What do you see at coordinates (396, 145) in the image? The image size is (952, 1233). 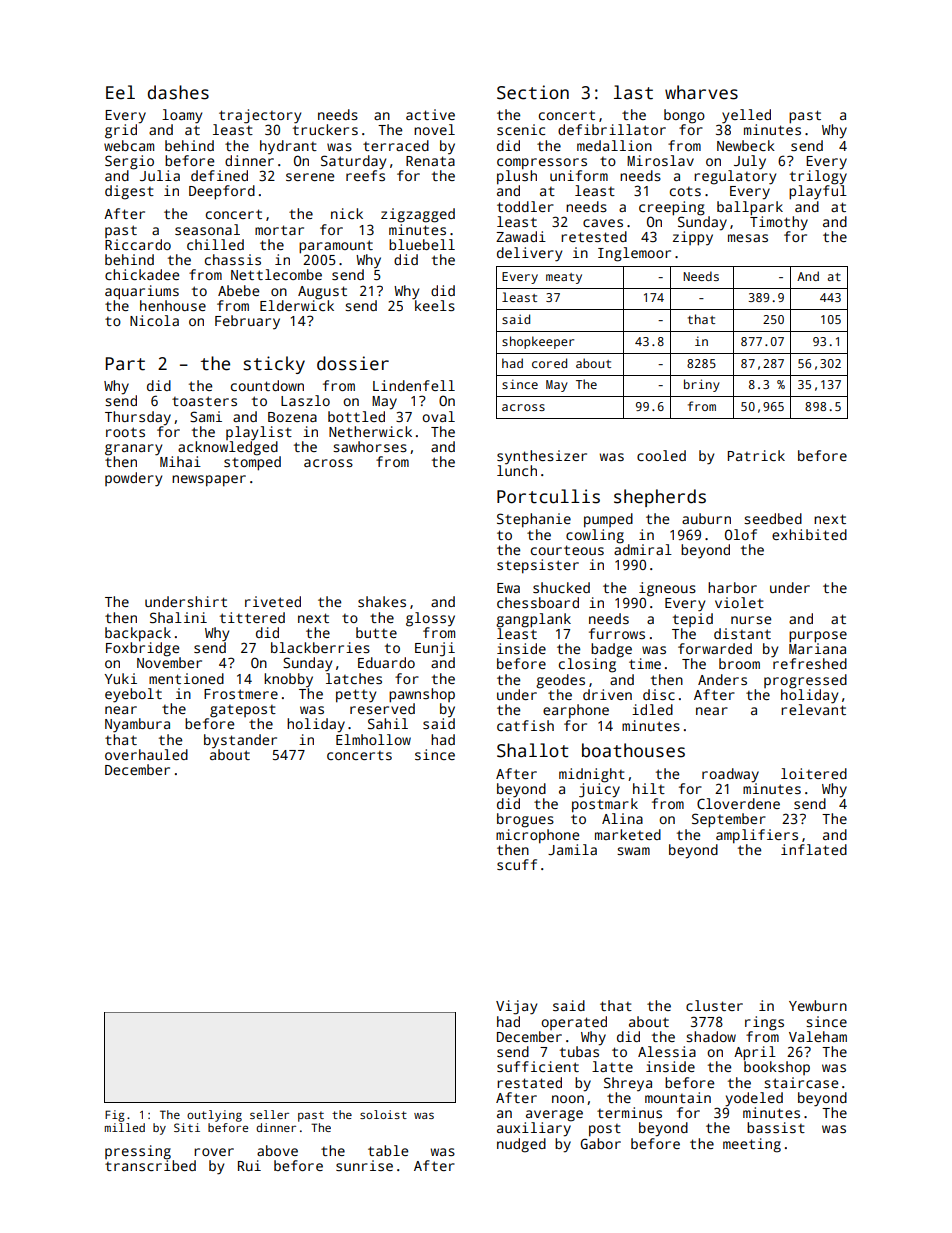 I see `terraced` at bounding box center [396, 145].
